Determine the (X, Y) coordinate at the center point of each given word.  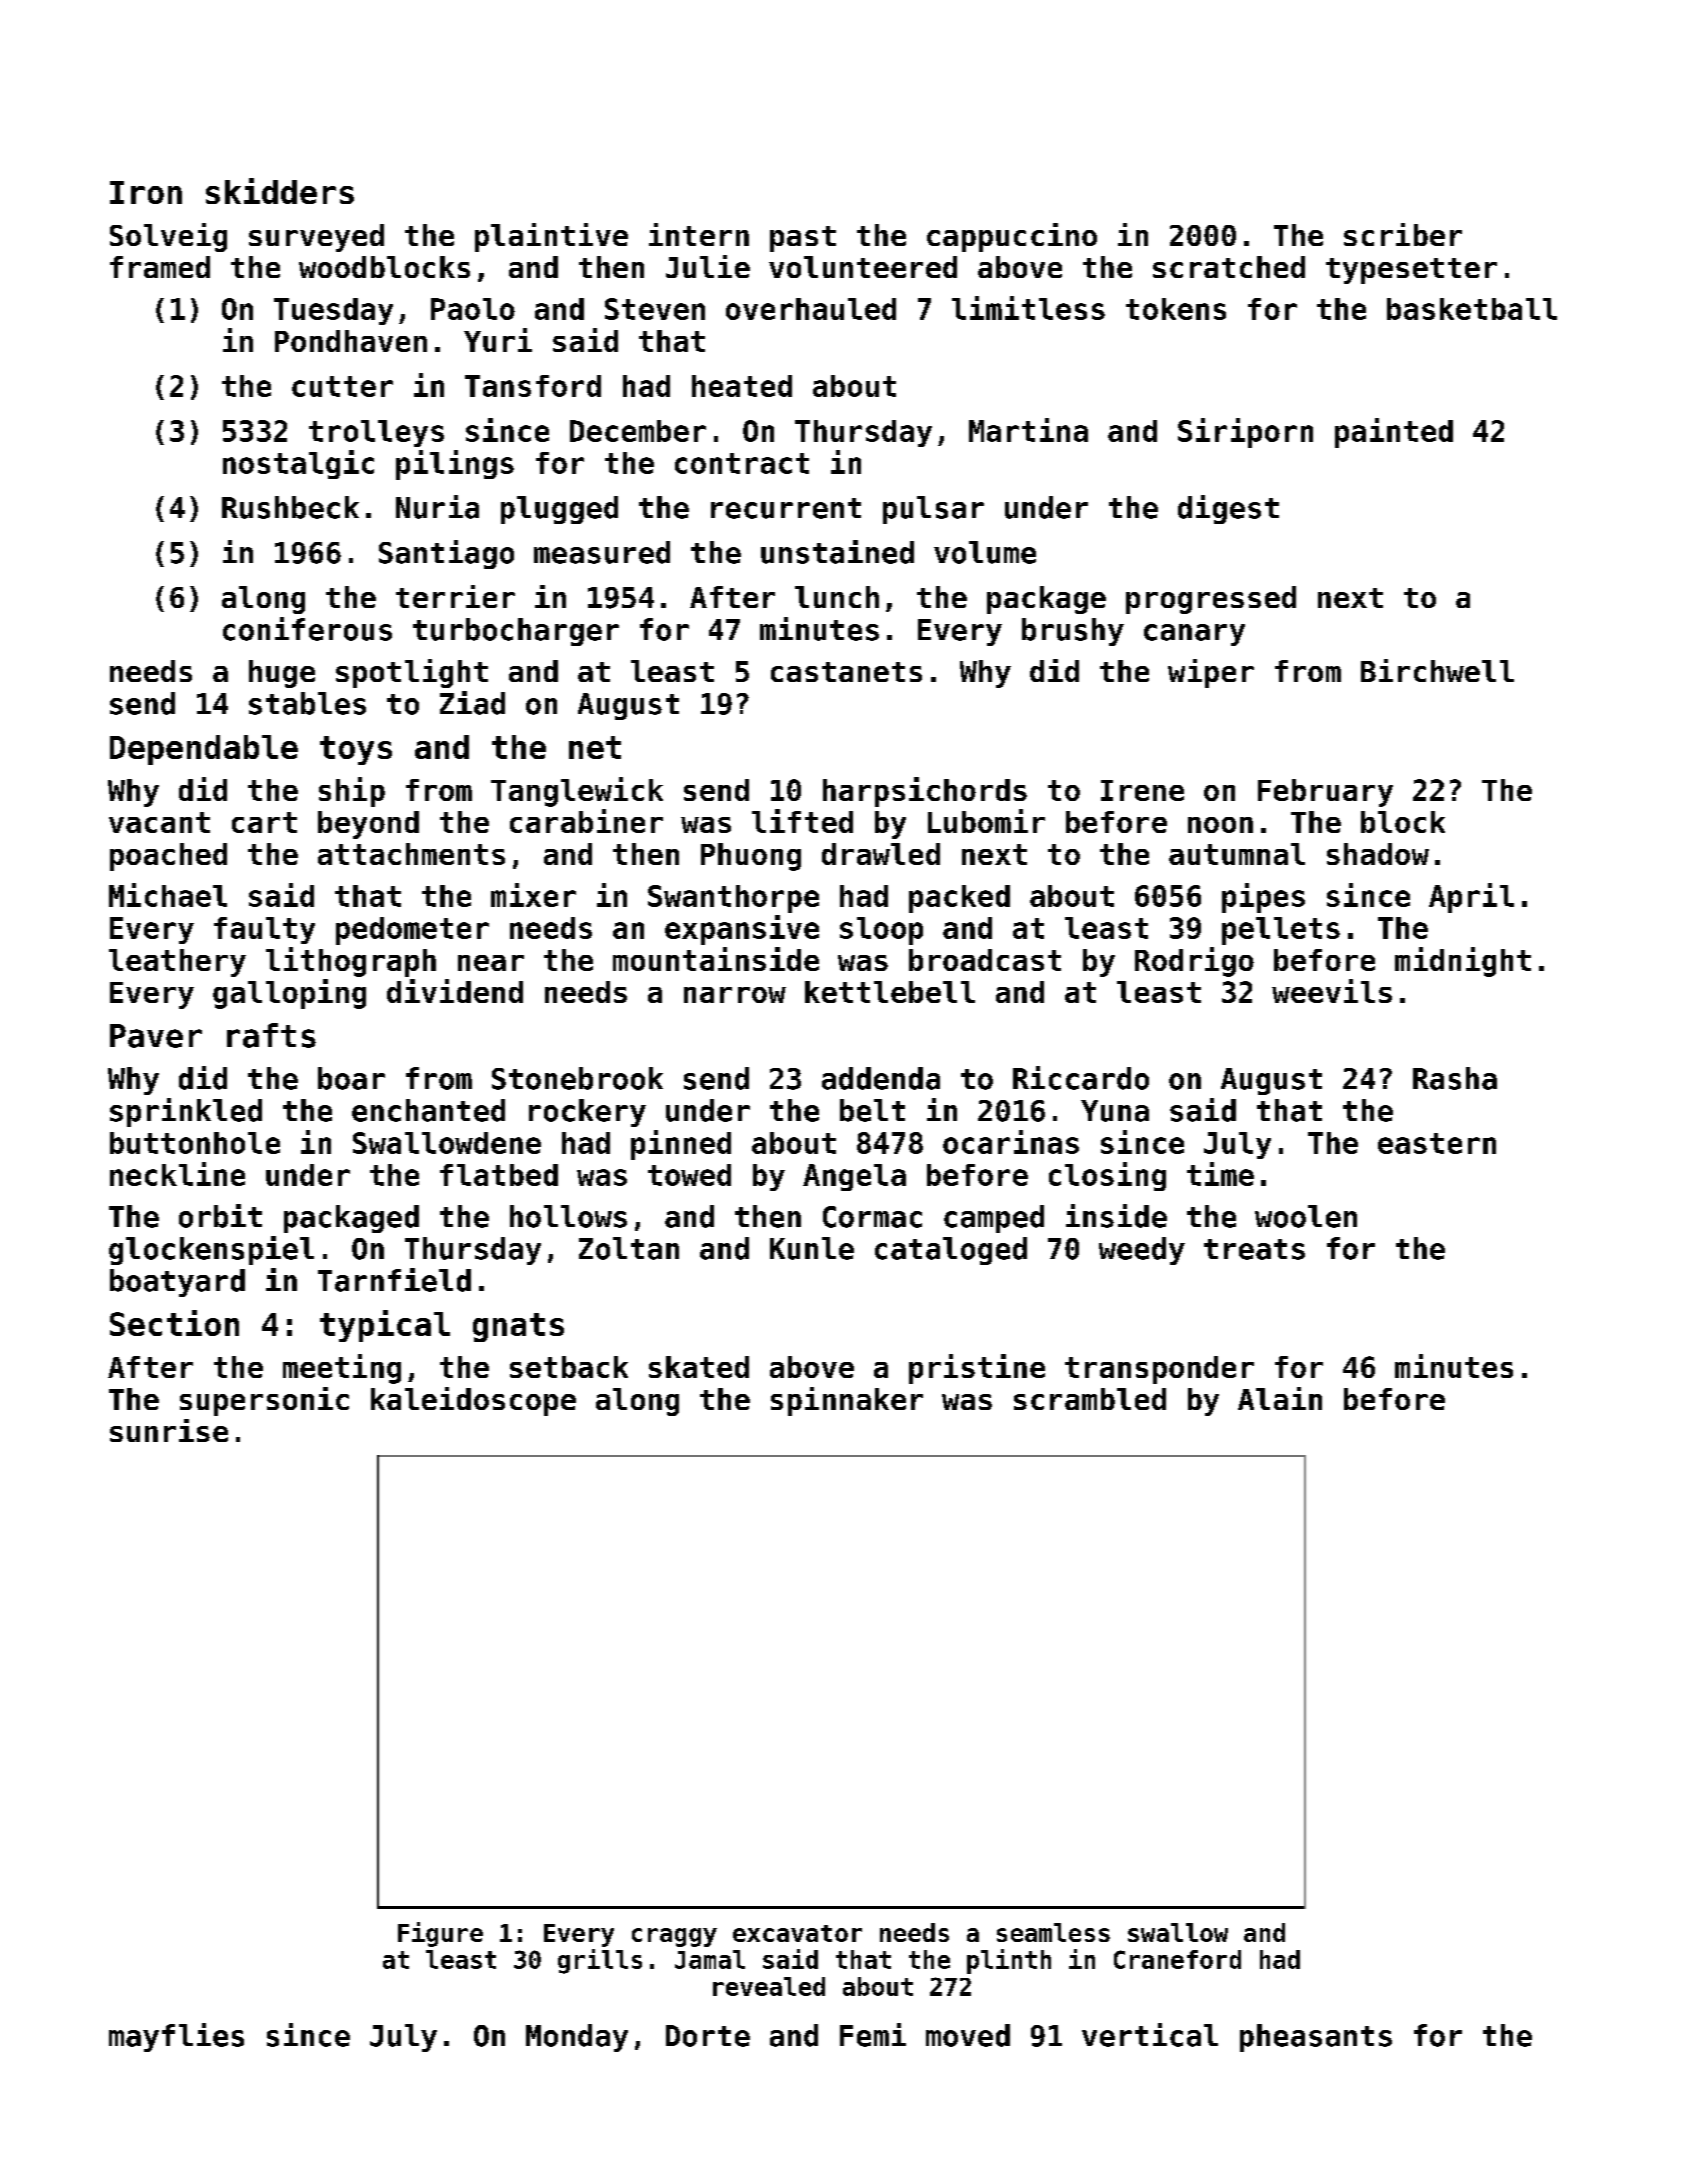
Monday (577, 2038)
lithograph (351, 962)
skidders (280, 191)
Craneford (1177, 1959)
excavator (797, 1933)
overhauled (811, 309)
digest (1228, 509)
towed (689, 1175)
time (1220, 1174)
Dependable (204, 750)
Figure (440, 1934)
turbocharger (516, 632)
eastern (1437, 1143)
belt (872, 1110)
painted (1394, 433)
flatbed (499, 1175)
